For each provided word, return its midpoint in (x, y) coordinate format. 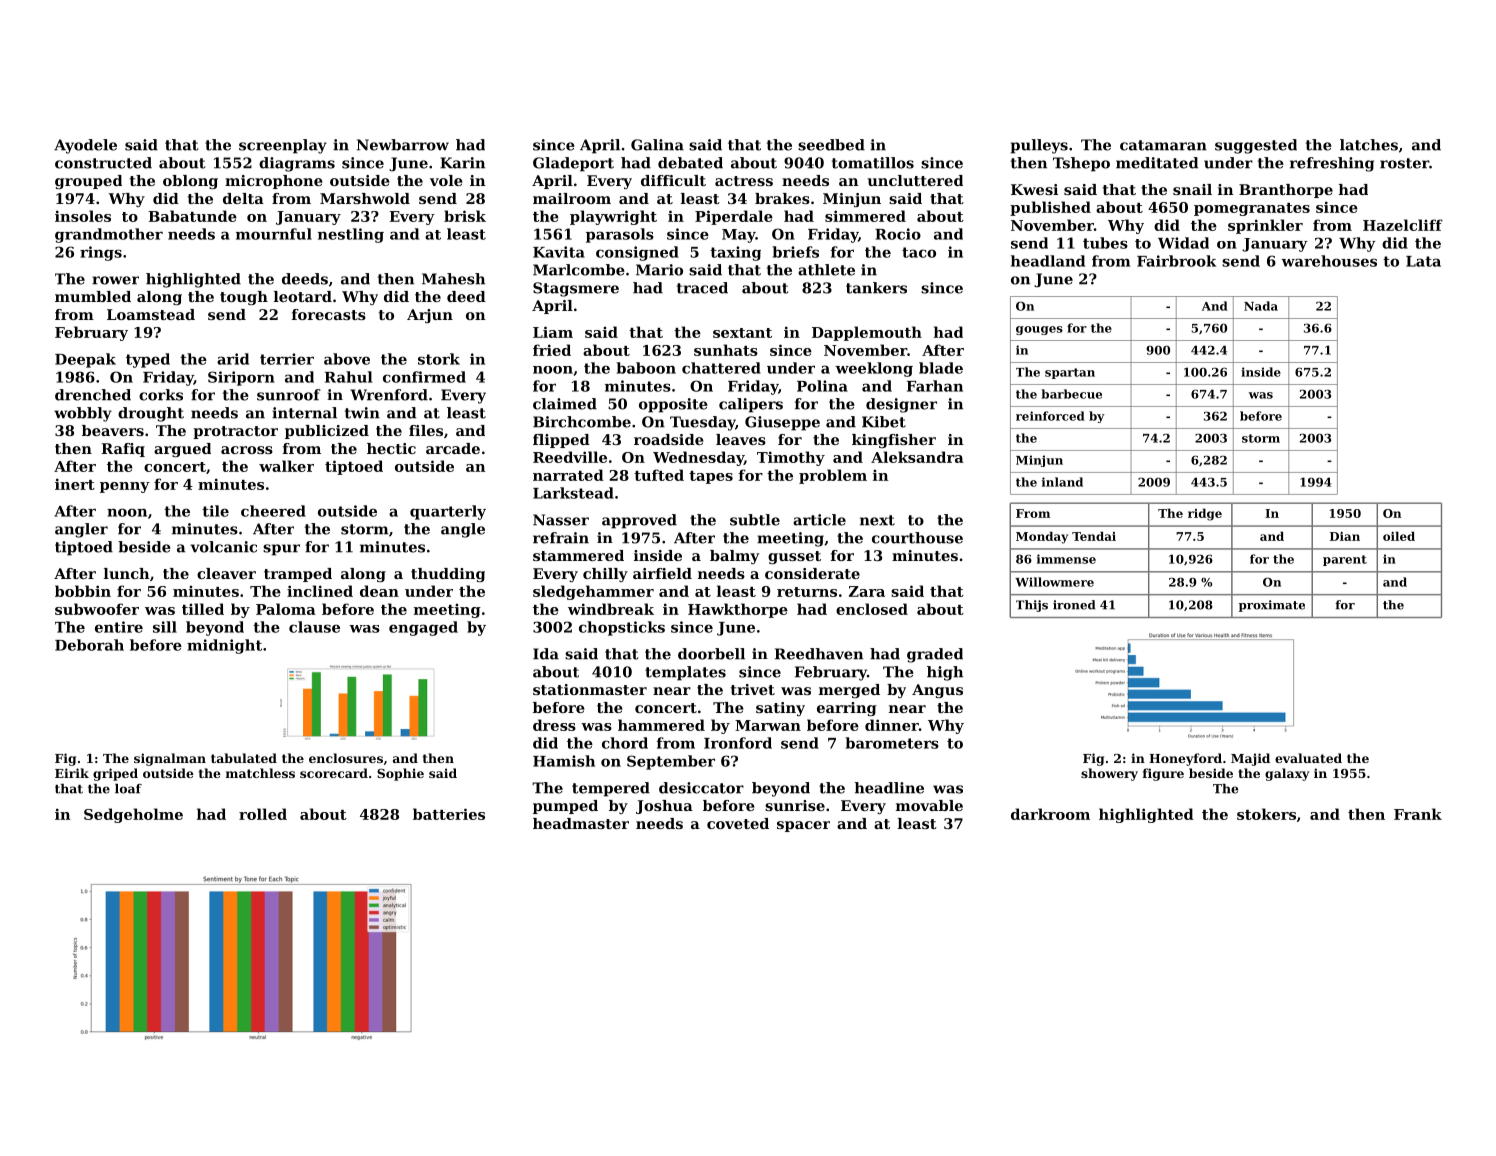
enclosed (872, 609)
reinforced (1050, 416)
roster (1404, 163)
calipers (751, 405)
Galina (657, 145)
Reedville (570, 457)
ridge (1205, 514)
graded (935, 655)
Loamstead (151, 314)
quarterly (448, 512)
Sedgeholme (133, 815)
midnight (224, 646)
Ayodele (85, 146)
